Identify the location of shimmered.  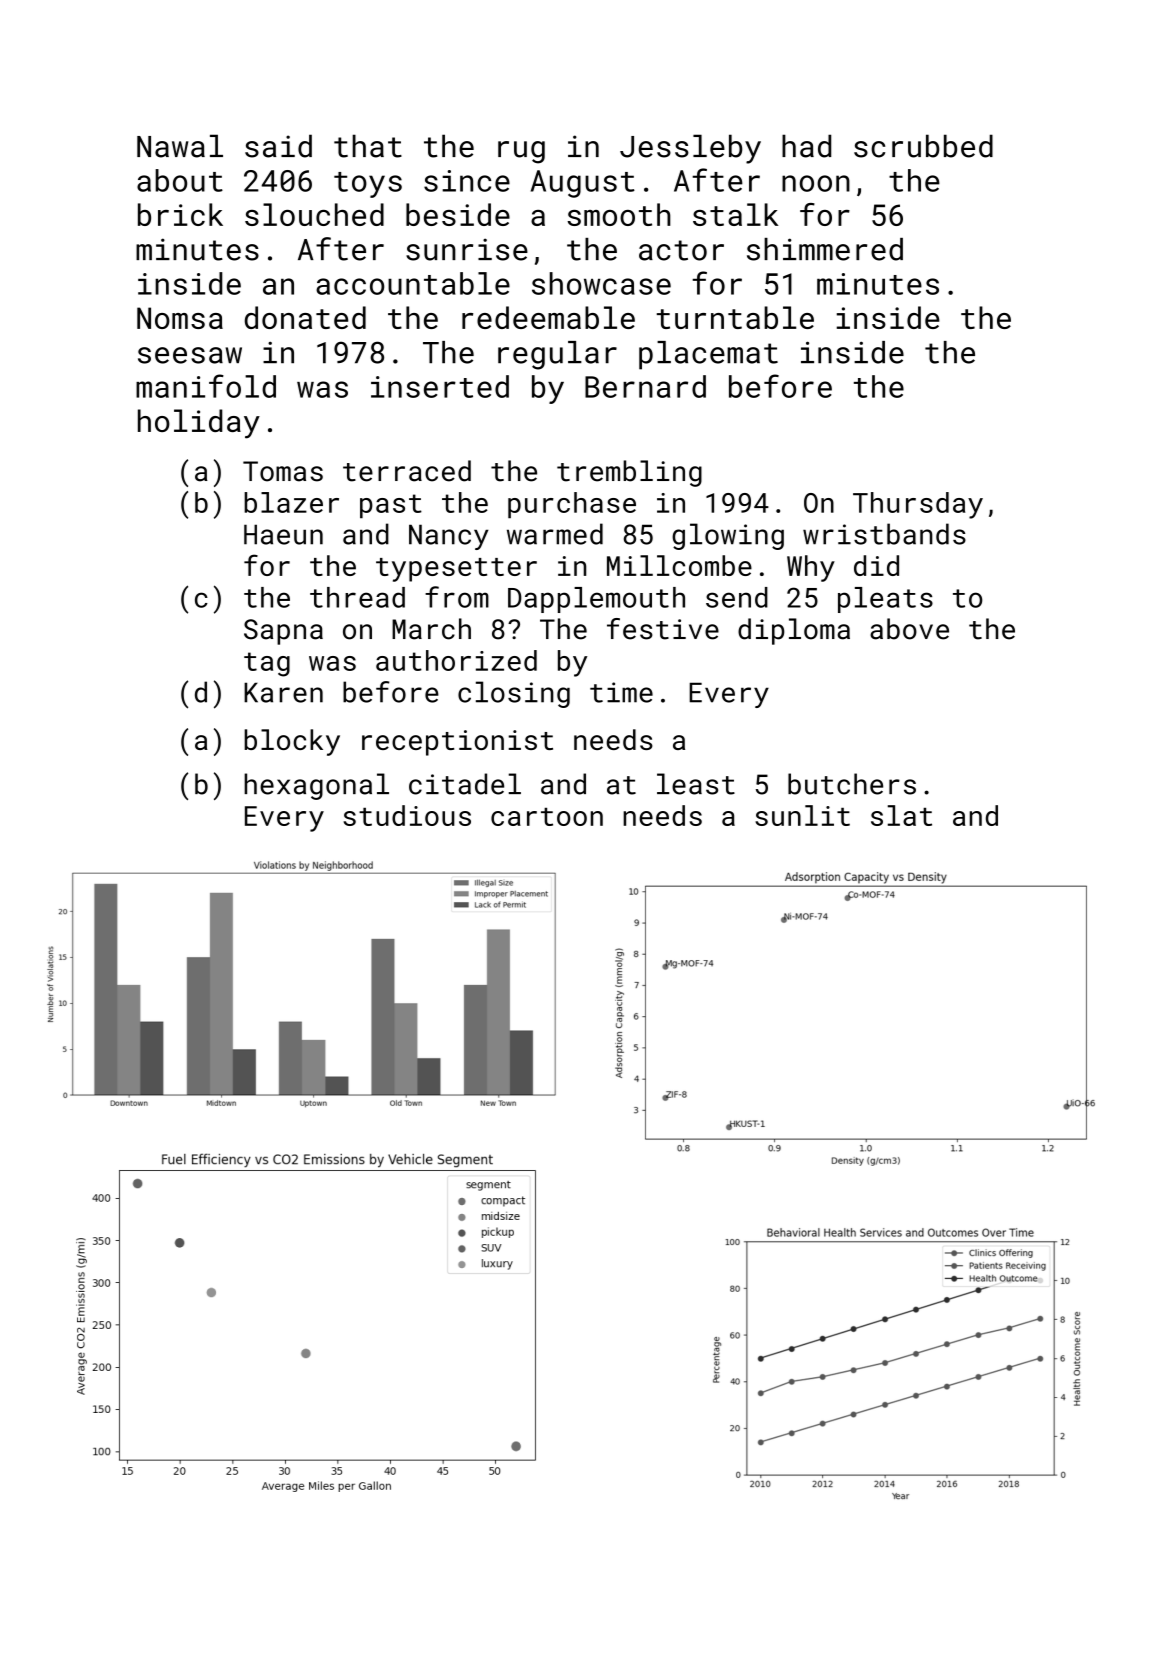
(825, 249).
